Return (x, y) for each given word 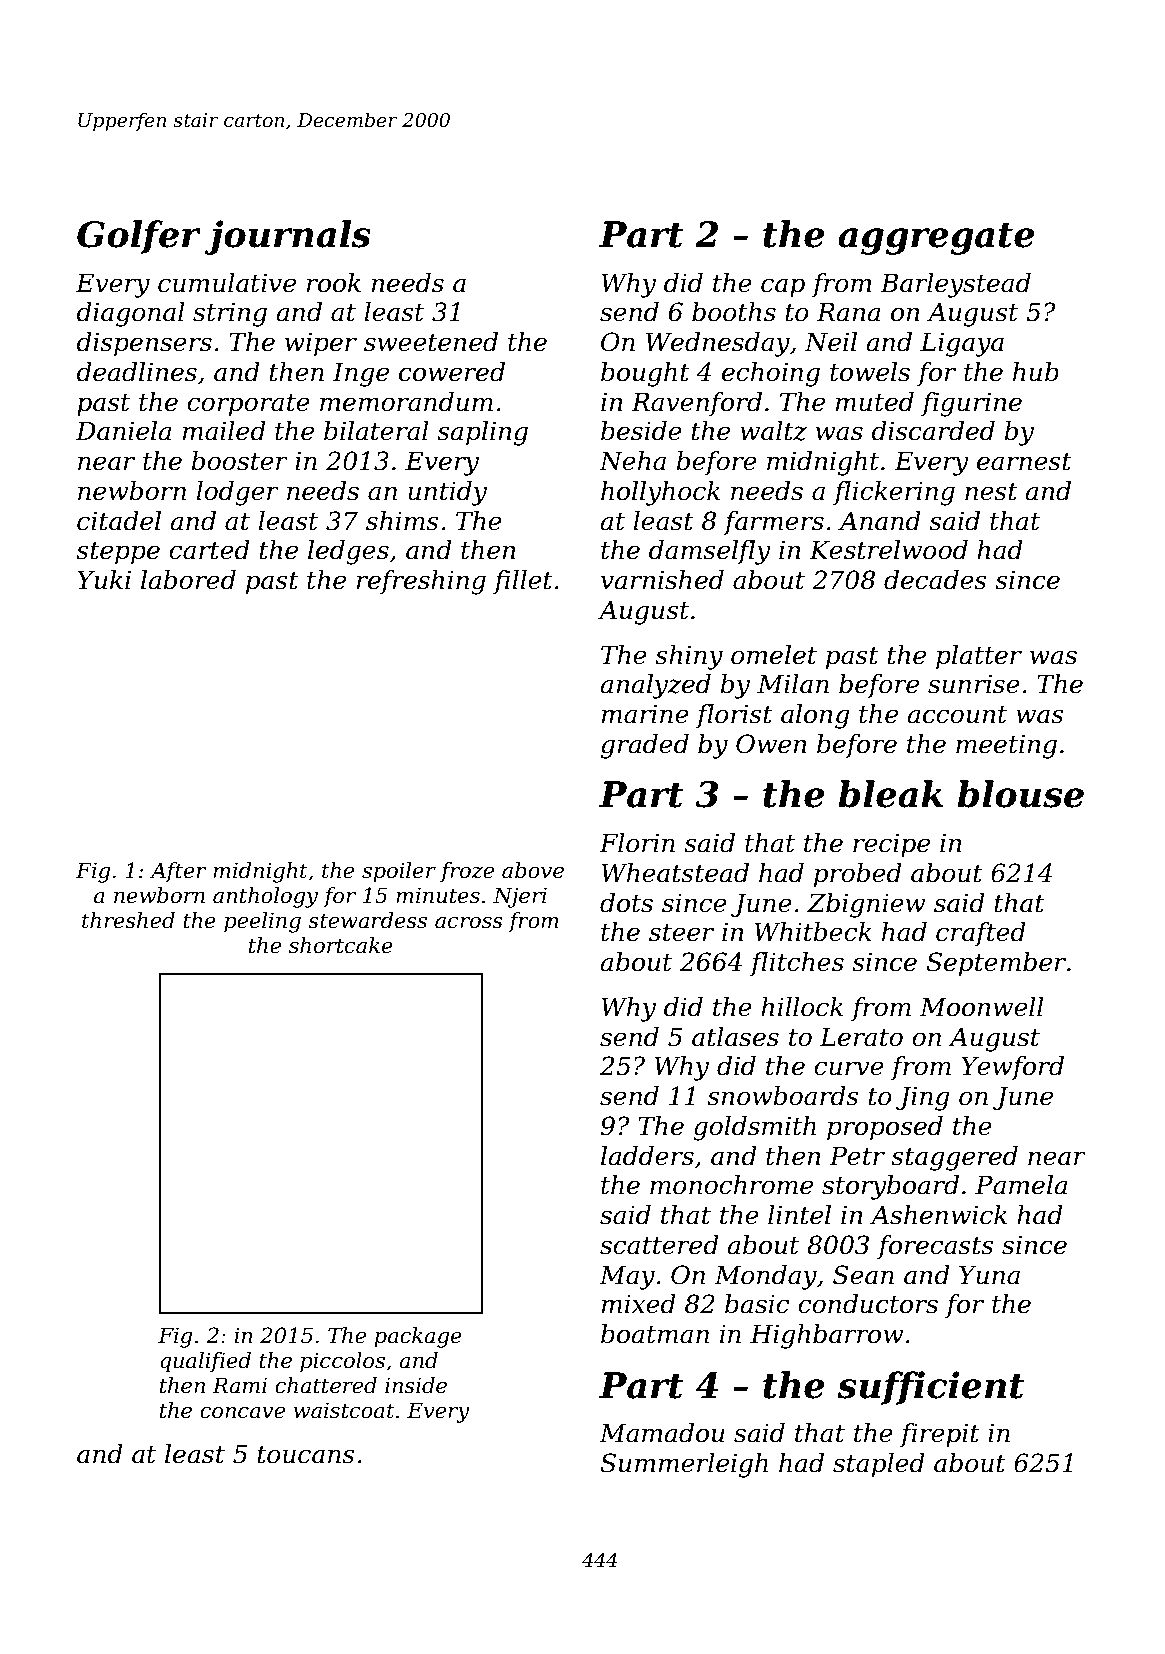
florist (734, 716)
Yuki (104, 580)
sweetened (431, 342)
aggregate (936, 239)
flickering (894, 493)
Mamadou (662, 1433)
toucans (306, 1455)
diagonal (130, 314)
